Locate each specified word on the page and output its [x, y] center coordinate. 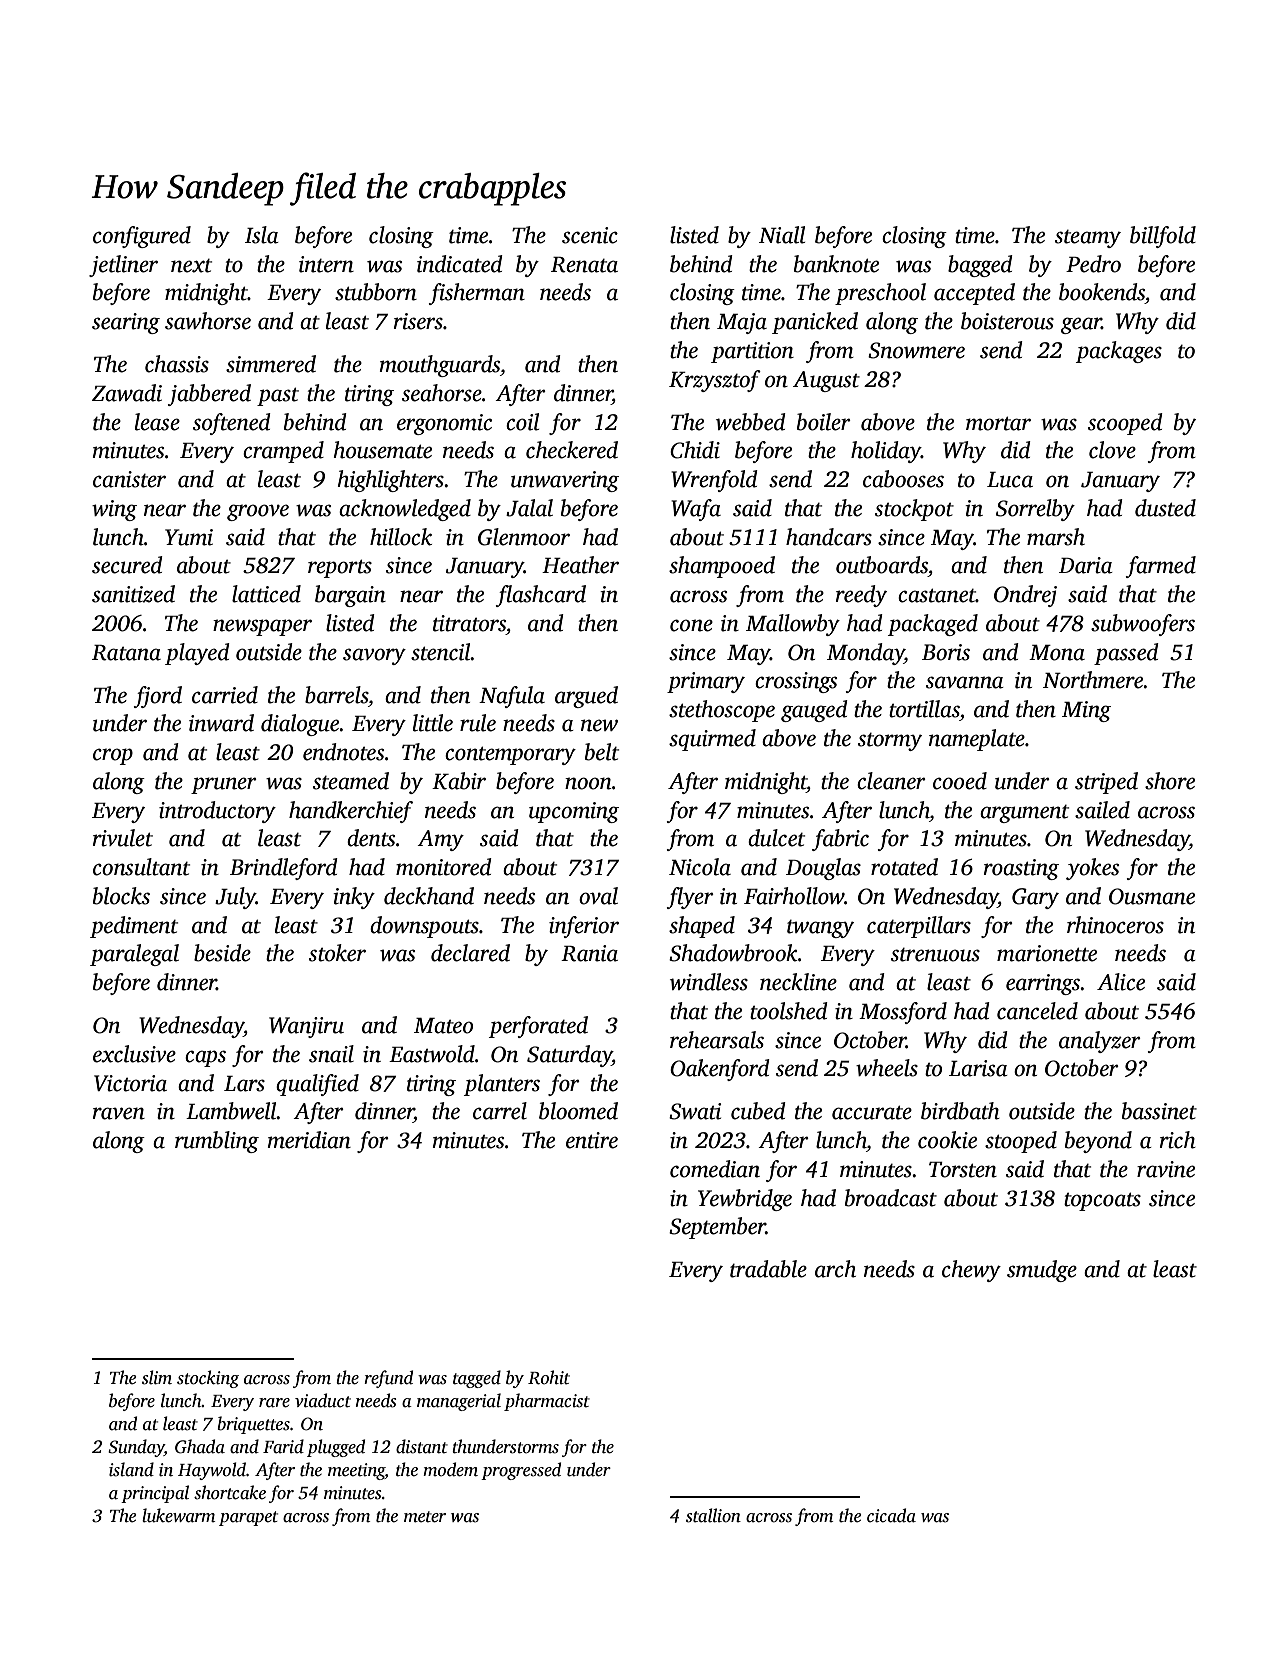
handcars [829, 537]
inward [221, 723]
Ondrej [1025, 596]
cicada [891, 1515]
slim [157, 1377]
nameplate [977, 740]
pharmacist [547, 1402]
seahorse [442, 393]
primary [706, 682]
